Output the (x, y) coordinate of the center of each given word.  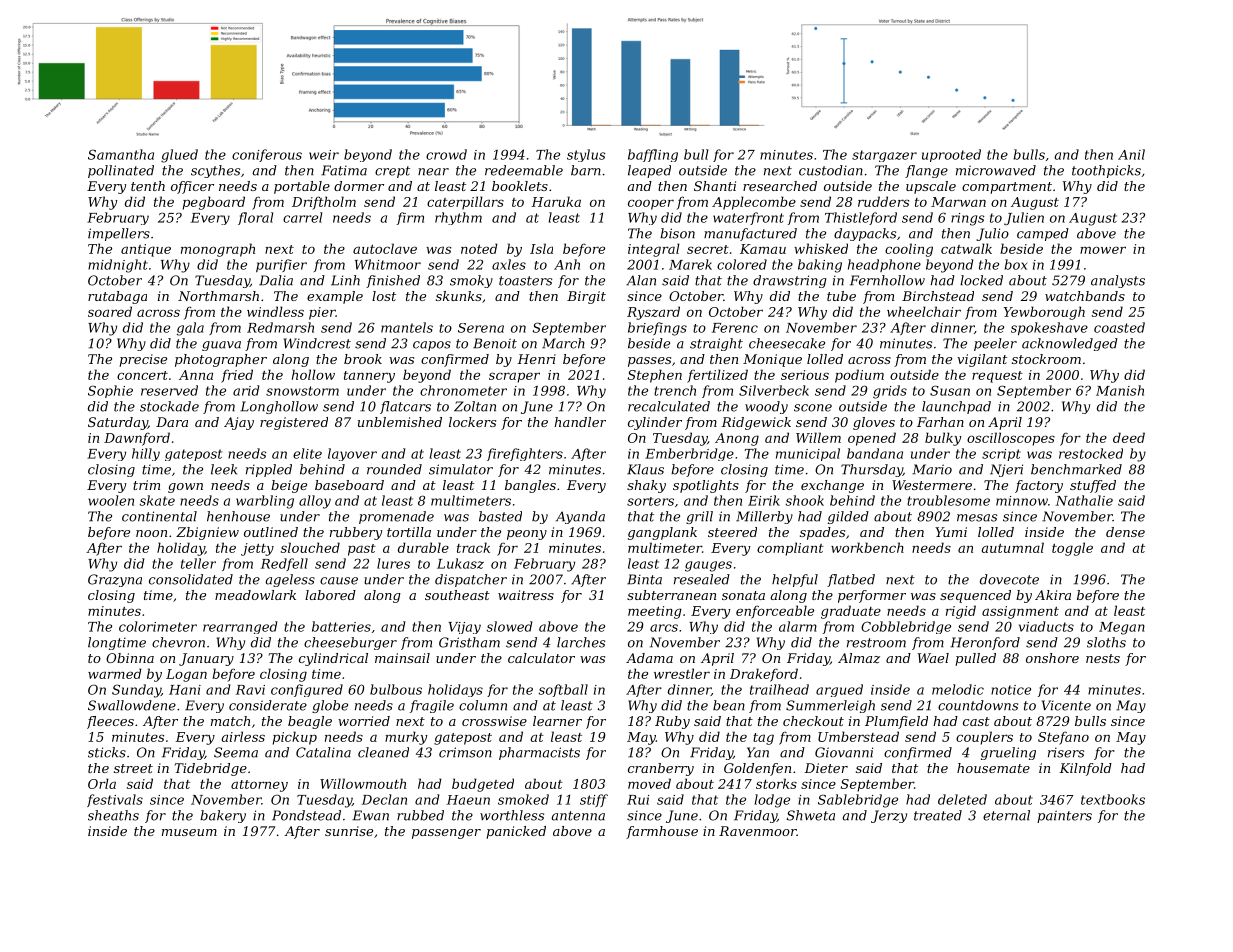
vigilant (982, 360)
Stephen (655, 376)
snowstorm (302, 391)
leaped (649, 171)
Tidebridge (211, 769)
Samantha (121, 154)
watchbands (1085, 296)
